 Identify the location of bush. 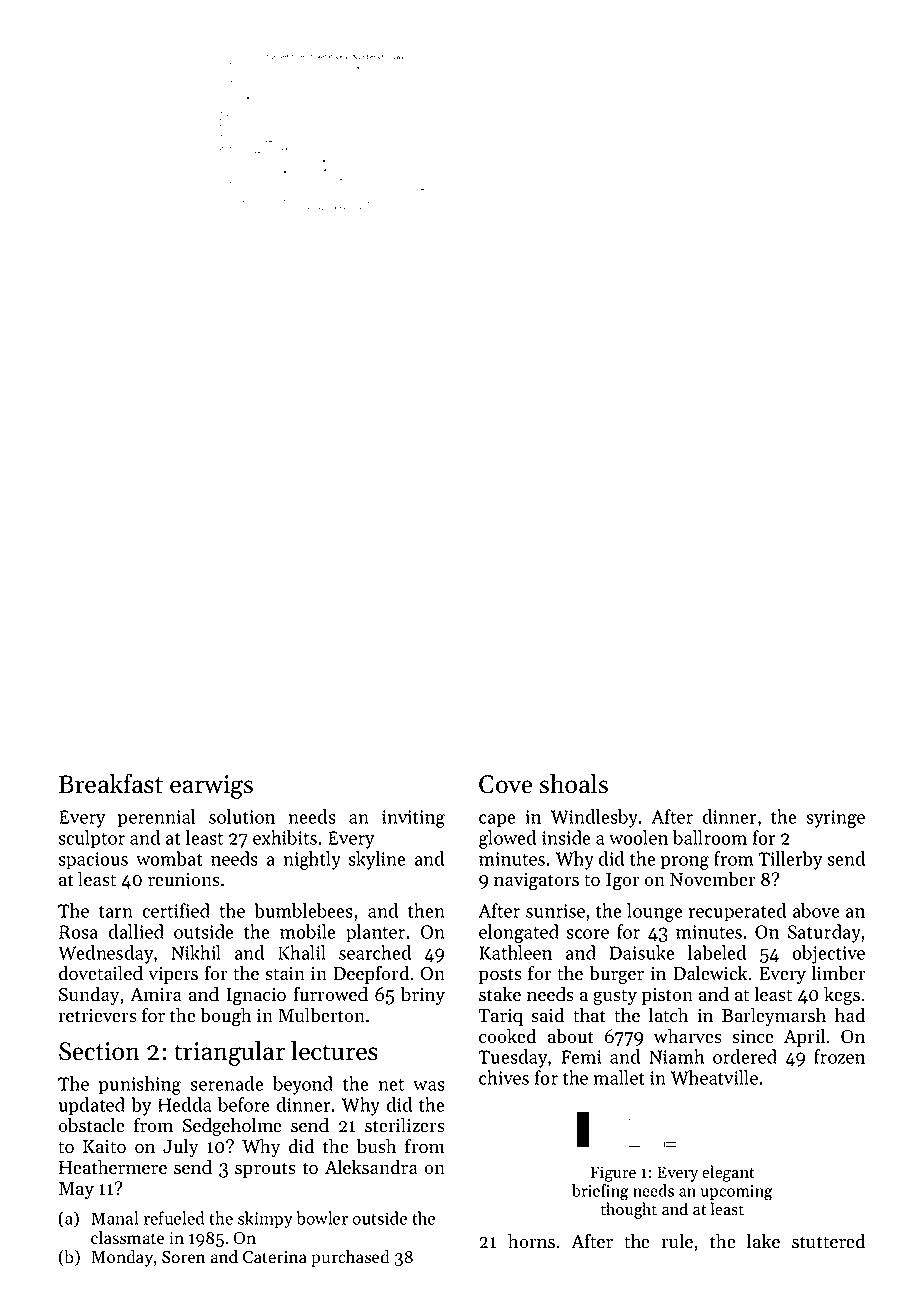
(377, 1146).
